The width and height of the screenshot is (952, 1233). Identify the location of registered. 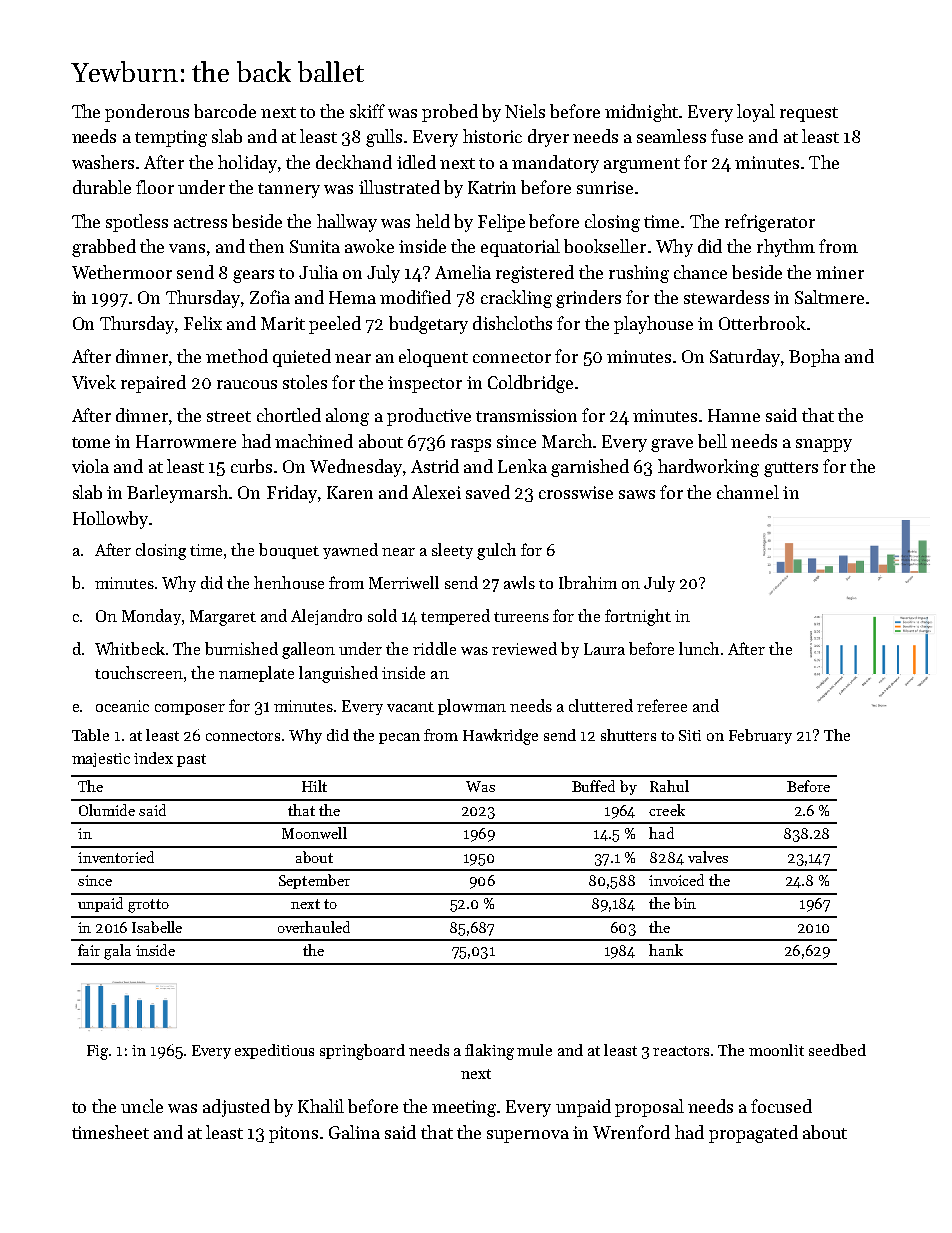
(535, 274).
